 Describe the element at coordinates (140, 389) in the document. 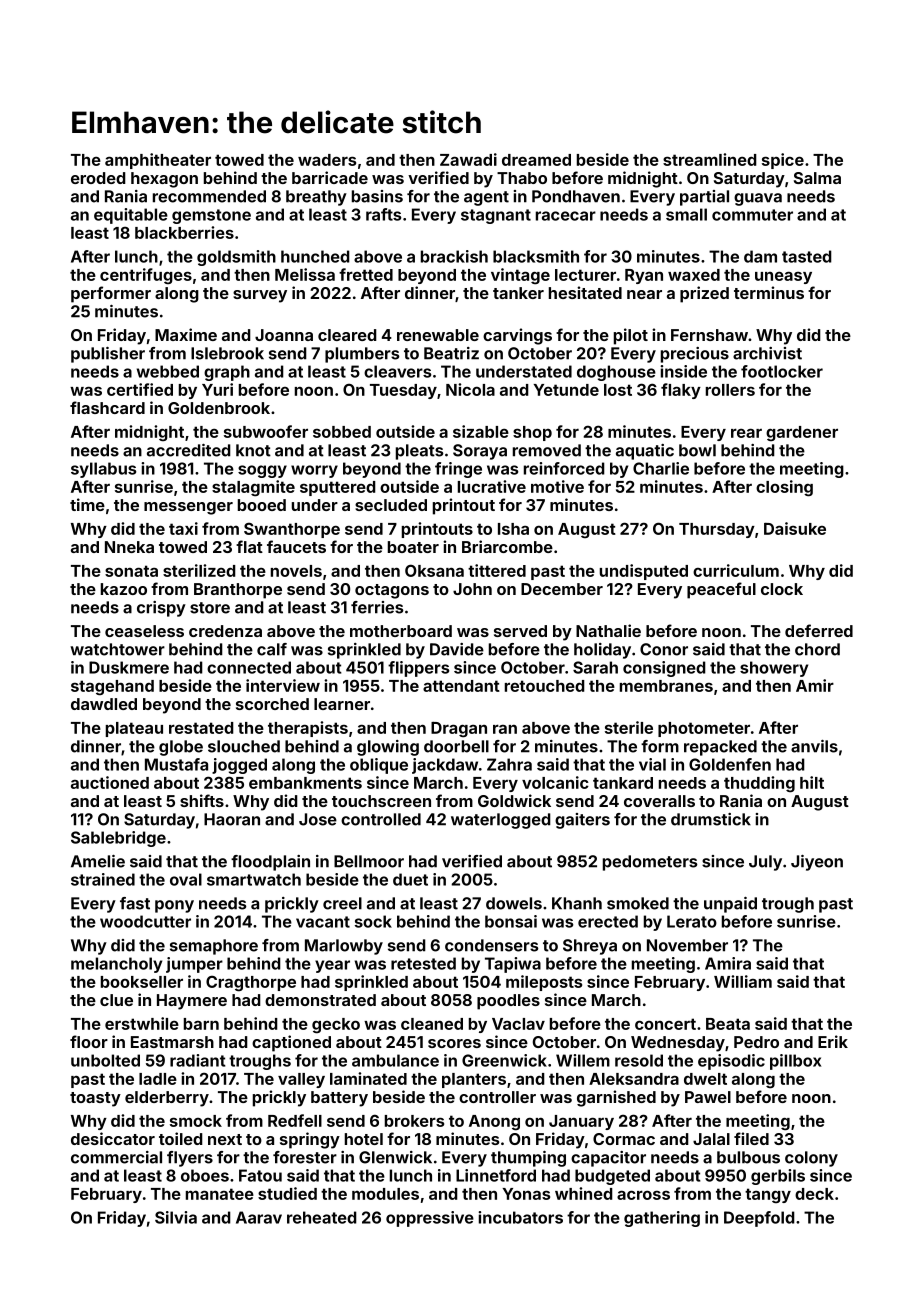

I see `certified` at that location.
